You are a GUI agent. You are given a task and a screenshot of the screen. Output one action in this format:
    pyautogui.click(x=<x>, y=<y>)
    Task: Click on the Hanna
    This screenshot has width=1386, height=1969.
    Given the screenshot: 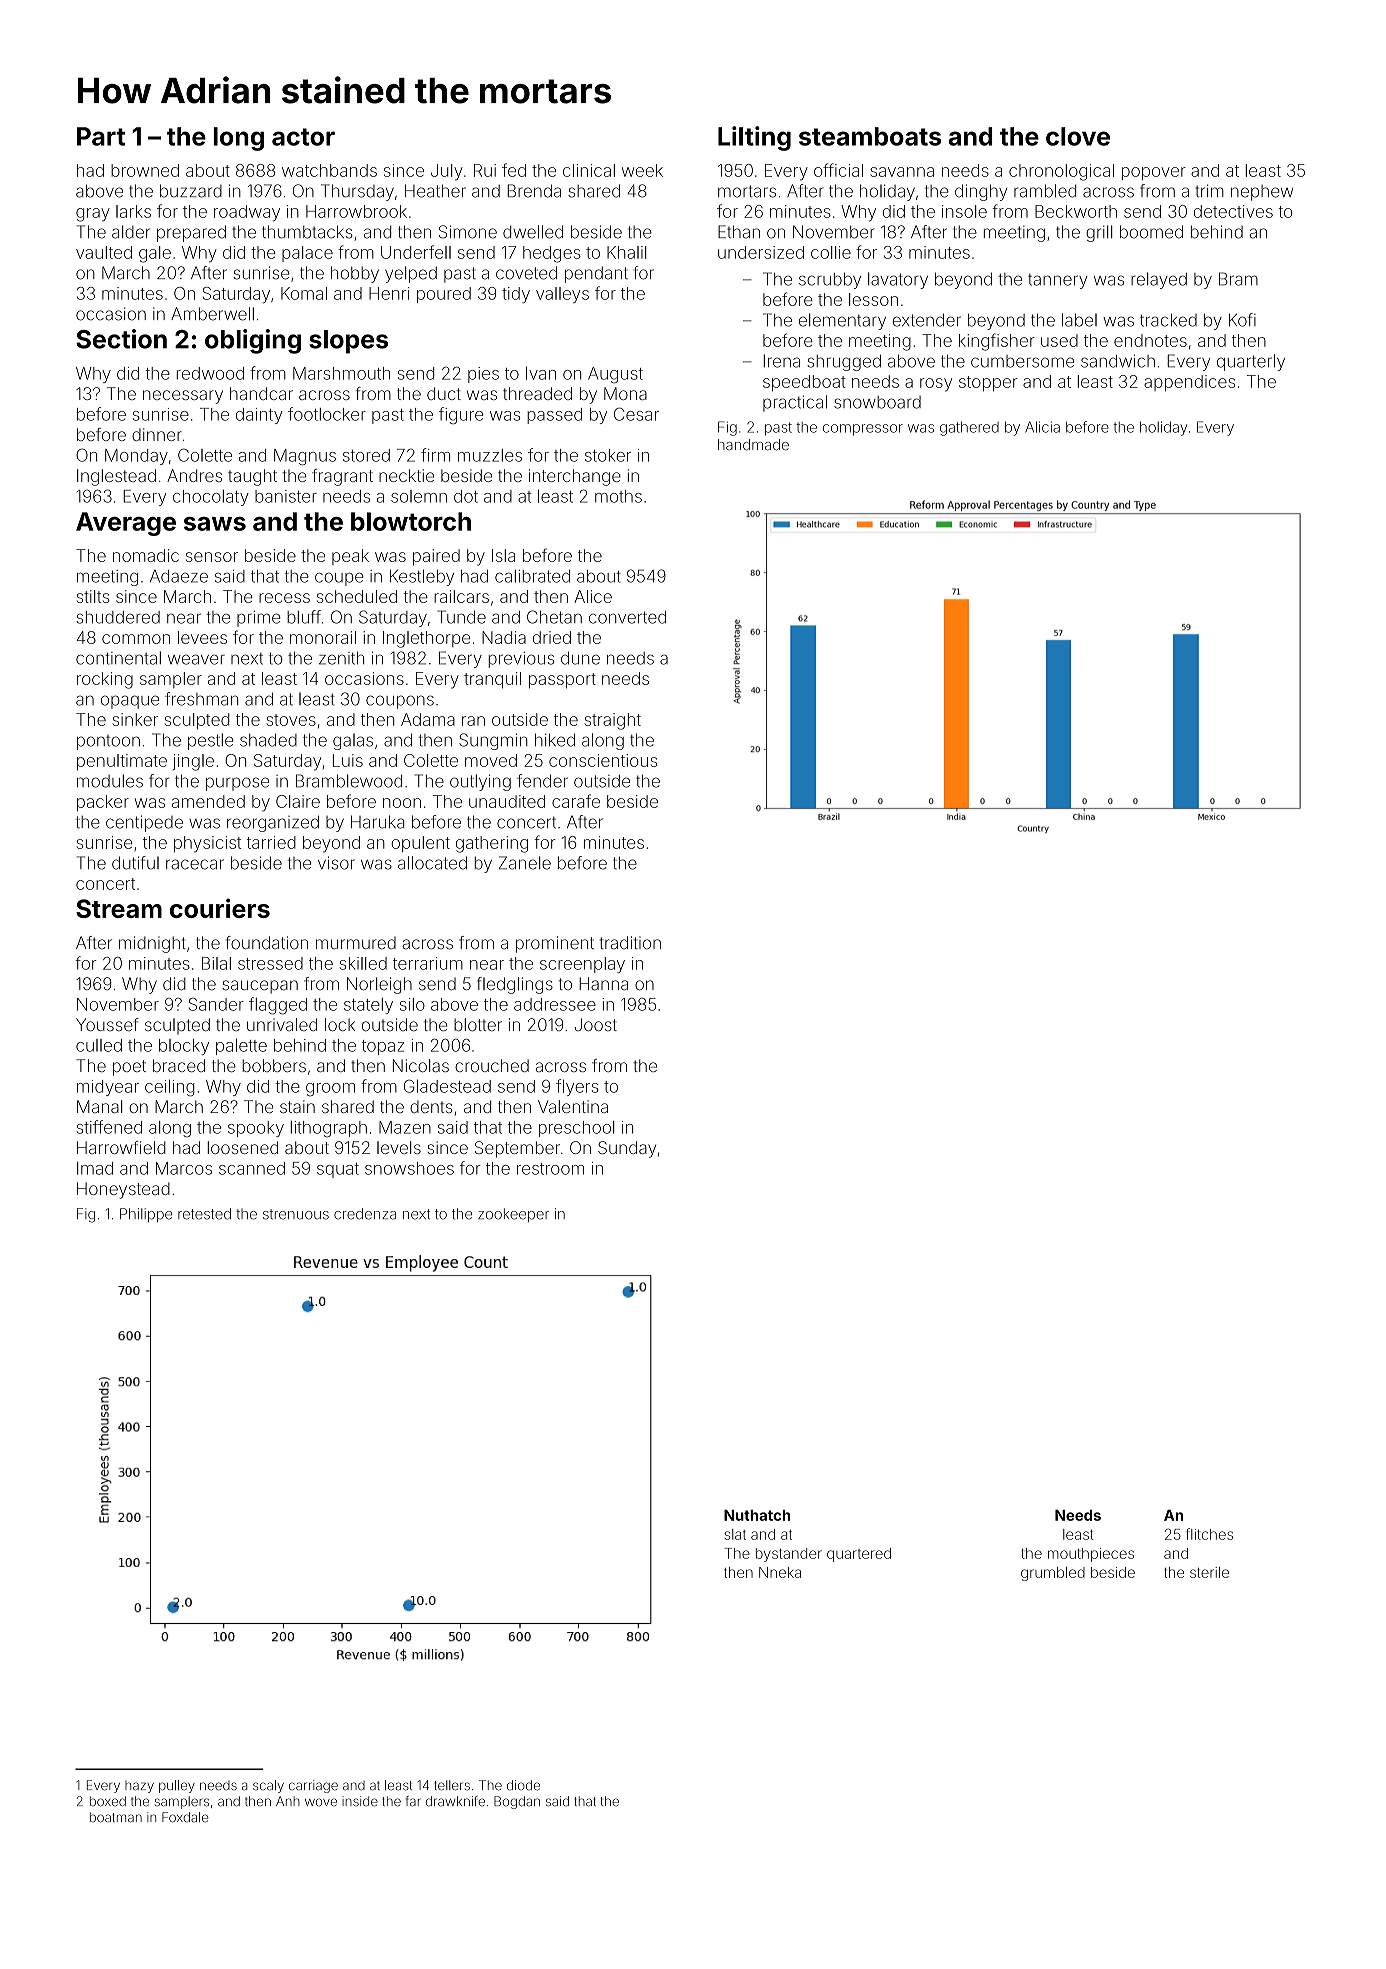 What is the action you would take?
    pyautogui.click(x=603, y=984)
